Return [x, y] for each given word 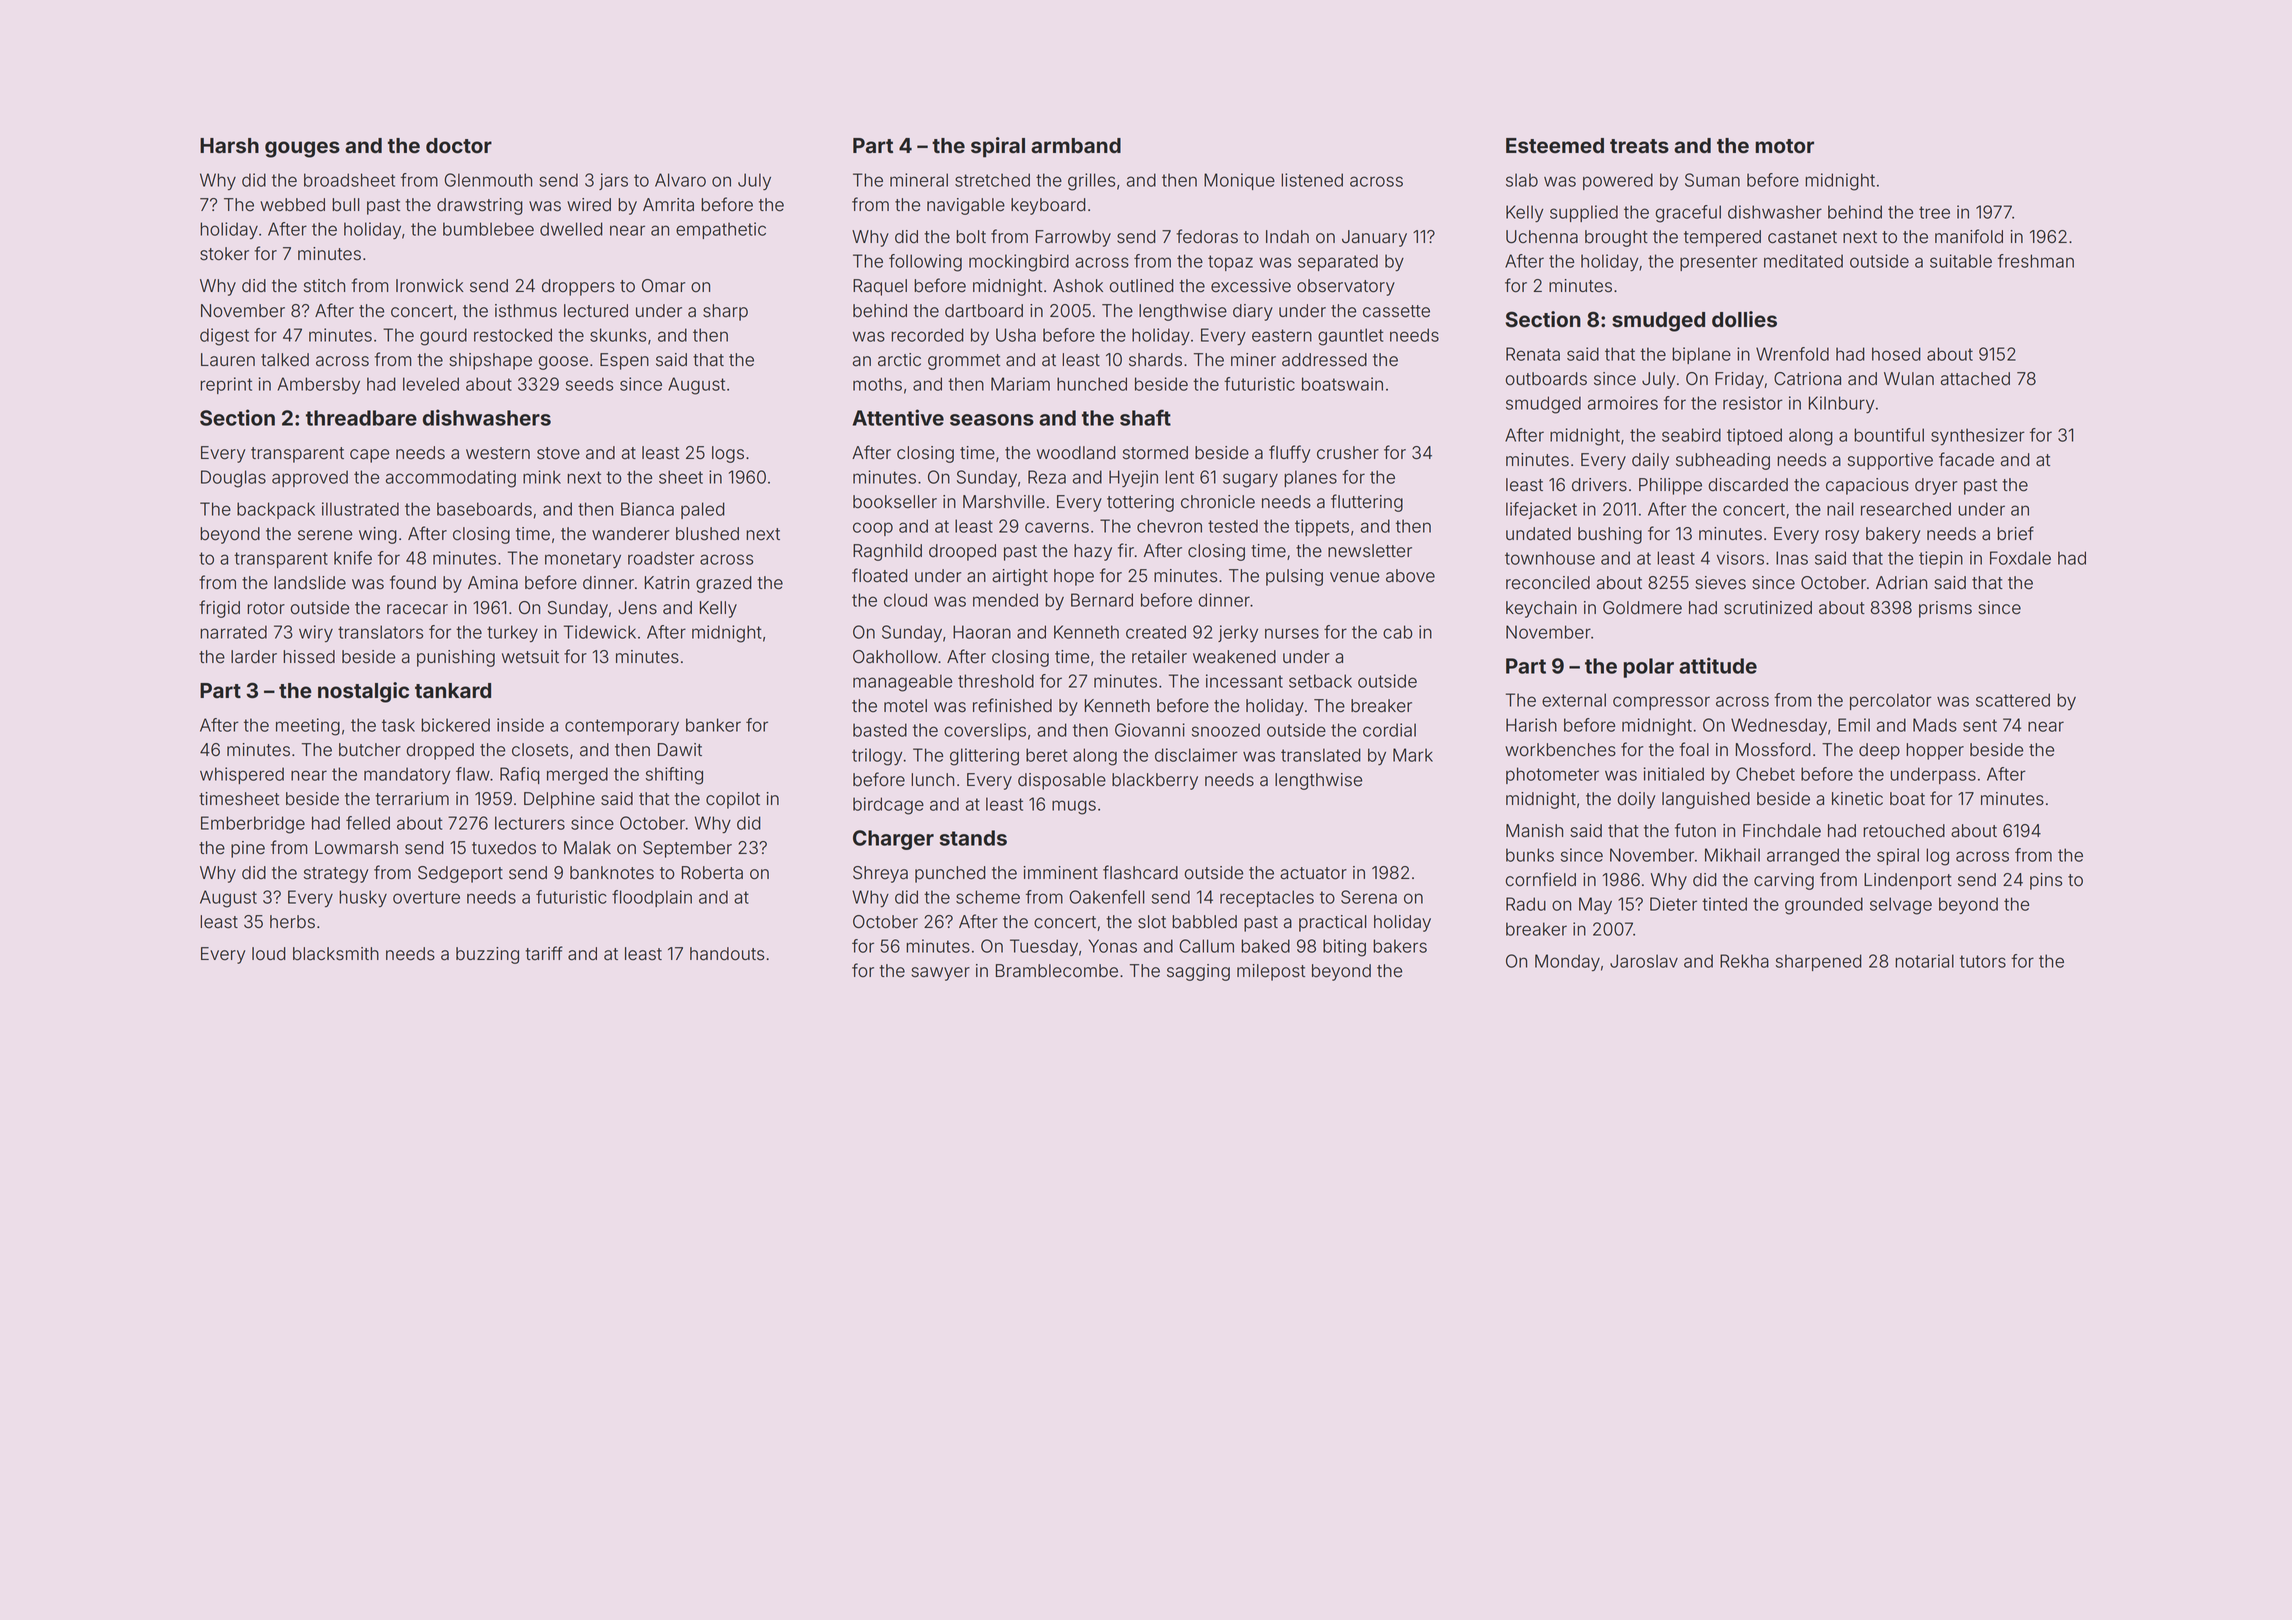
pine [248, 849]
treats [1639, 146]
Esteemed [1555, 146]
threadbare [361, 418]
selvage [1901, 906]
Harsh [229, 146]
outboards [1546, 379]
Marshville [1004, 502]
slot [1152, 922]
